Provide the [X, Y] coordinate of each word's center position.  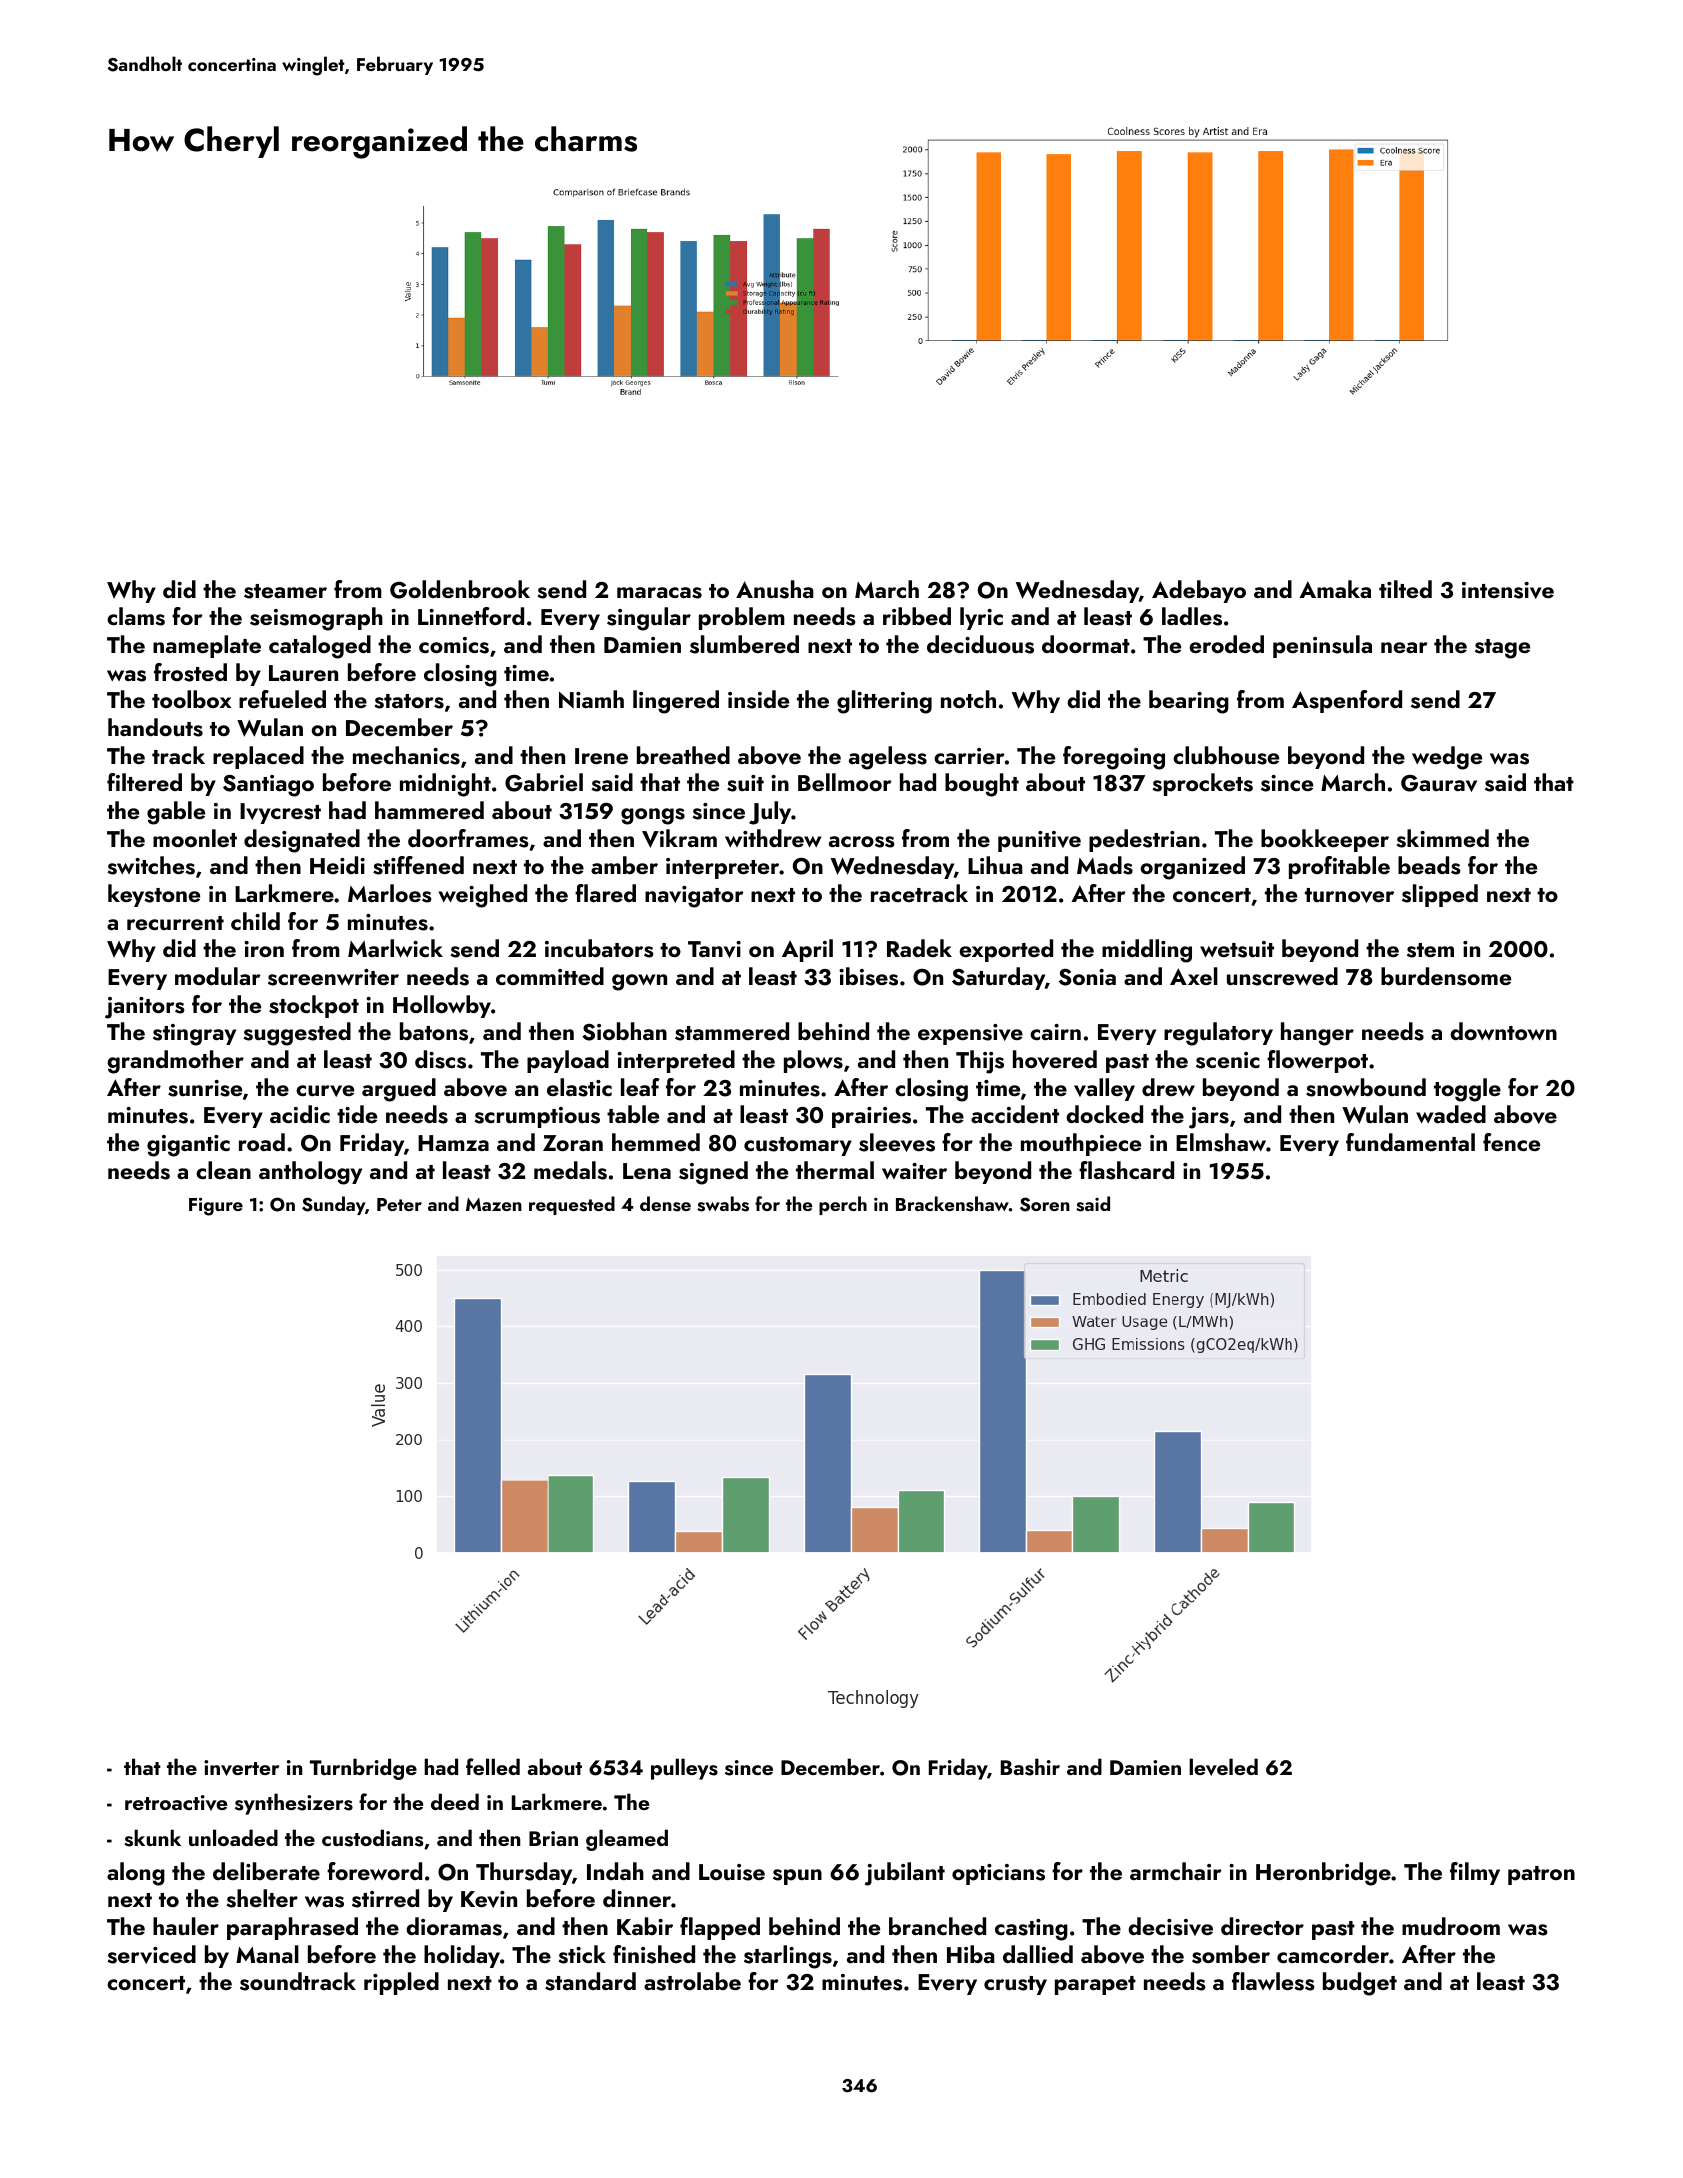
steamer [285, 591]
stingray [194, 1035]
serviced [151, 1954]
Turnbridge [363, 1769]
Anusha [775, 589]
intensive [1508, 590]
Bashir [1030, 1767]
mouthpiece [1081, 1144]
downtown [1503, 1031]
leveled [1223, 1767]
